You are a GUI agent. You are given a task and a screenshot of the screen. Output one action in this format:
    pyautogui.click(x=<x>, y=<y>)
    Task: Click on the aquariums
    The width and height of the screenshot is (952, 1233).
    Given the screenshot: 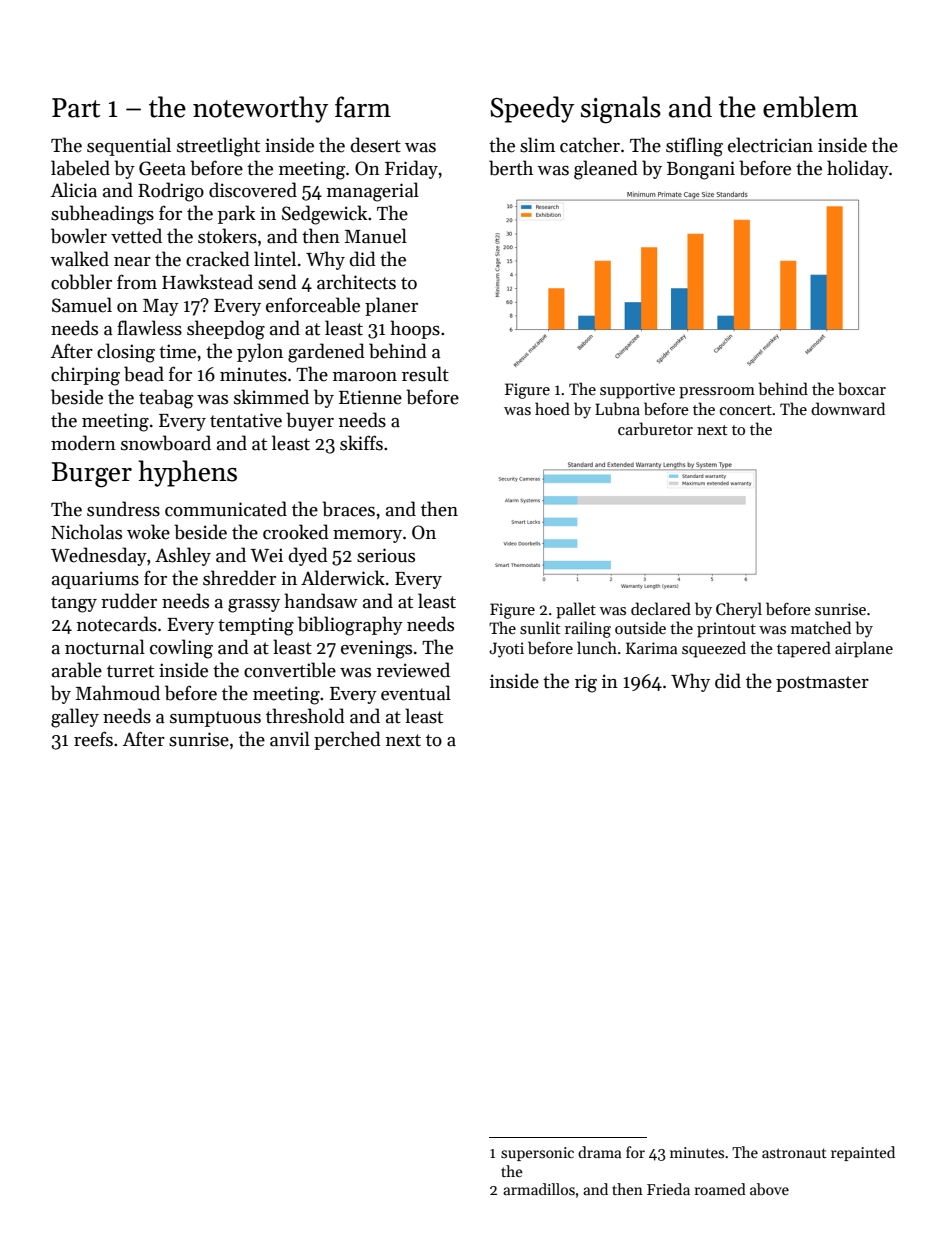 What is the action you would take?
    pyautogui.click(x=95, y=580)
